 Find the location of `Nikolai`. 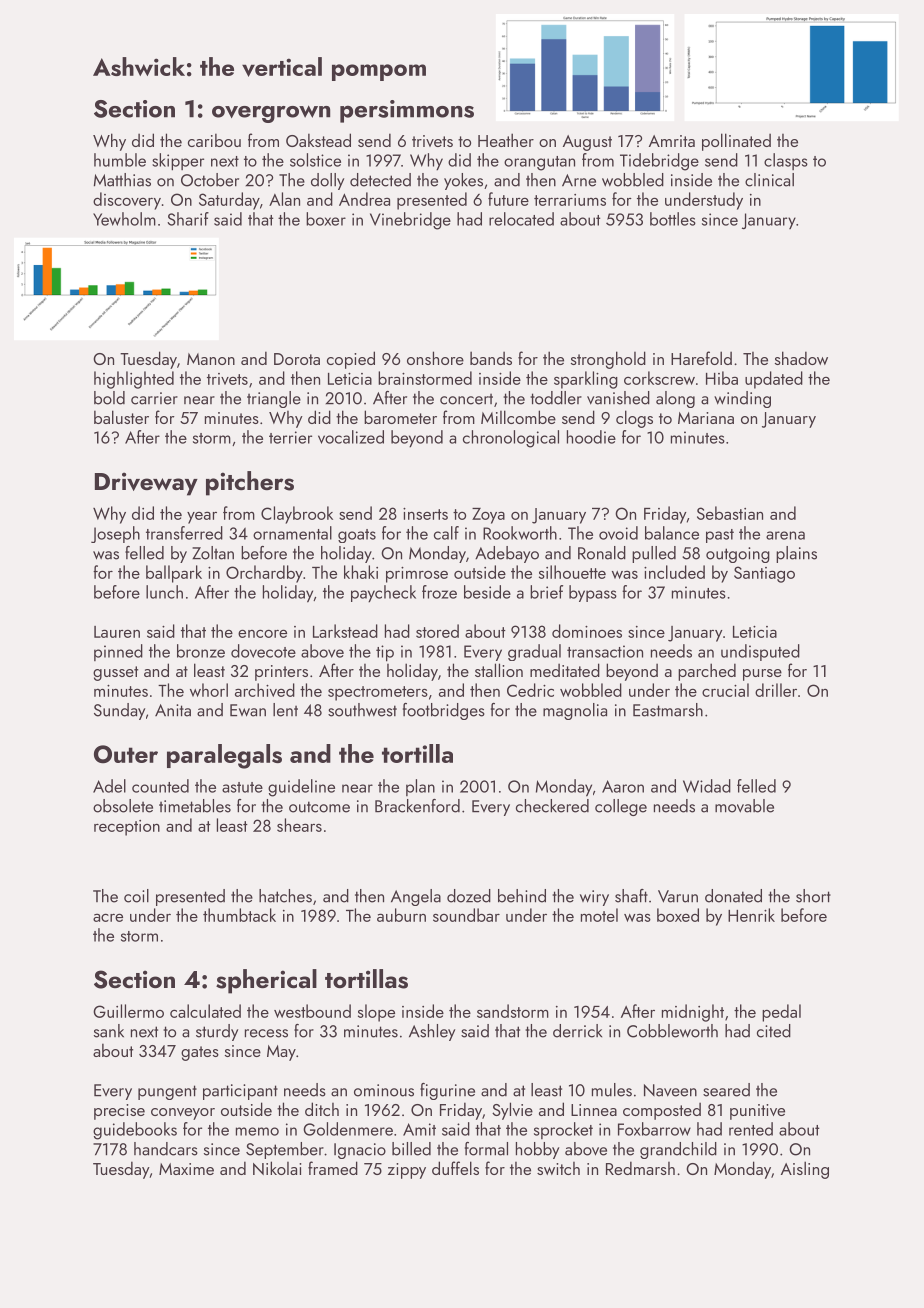

Nikolai is located at coordinates (277, 1168).
